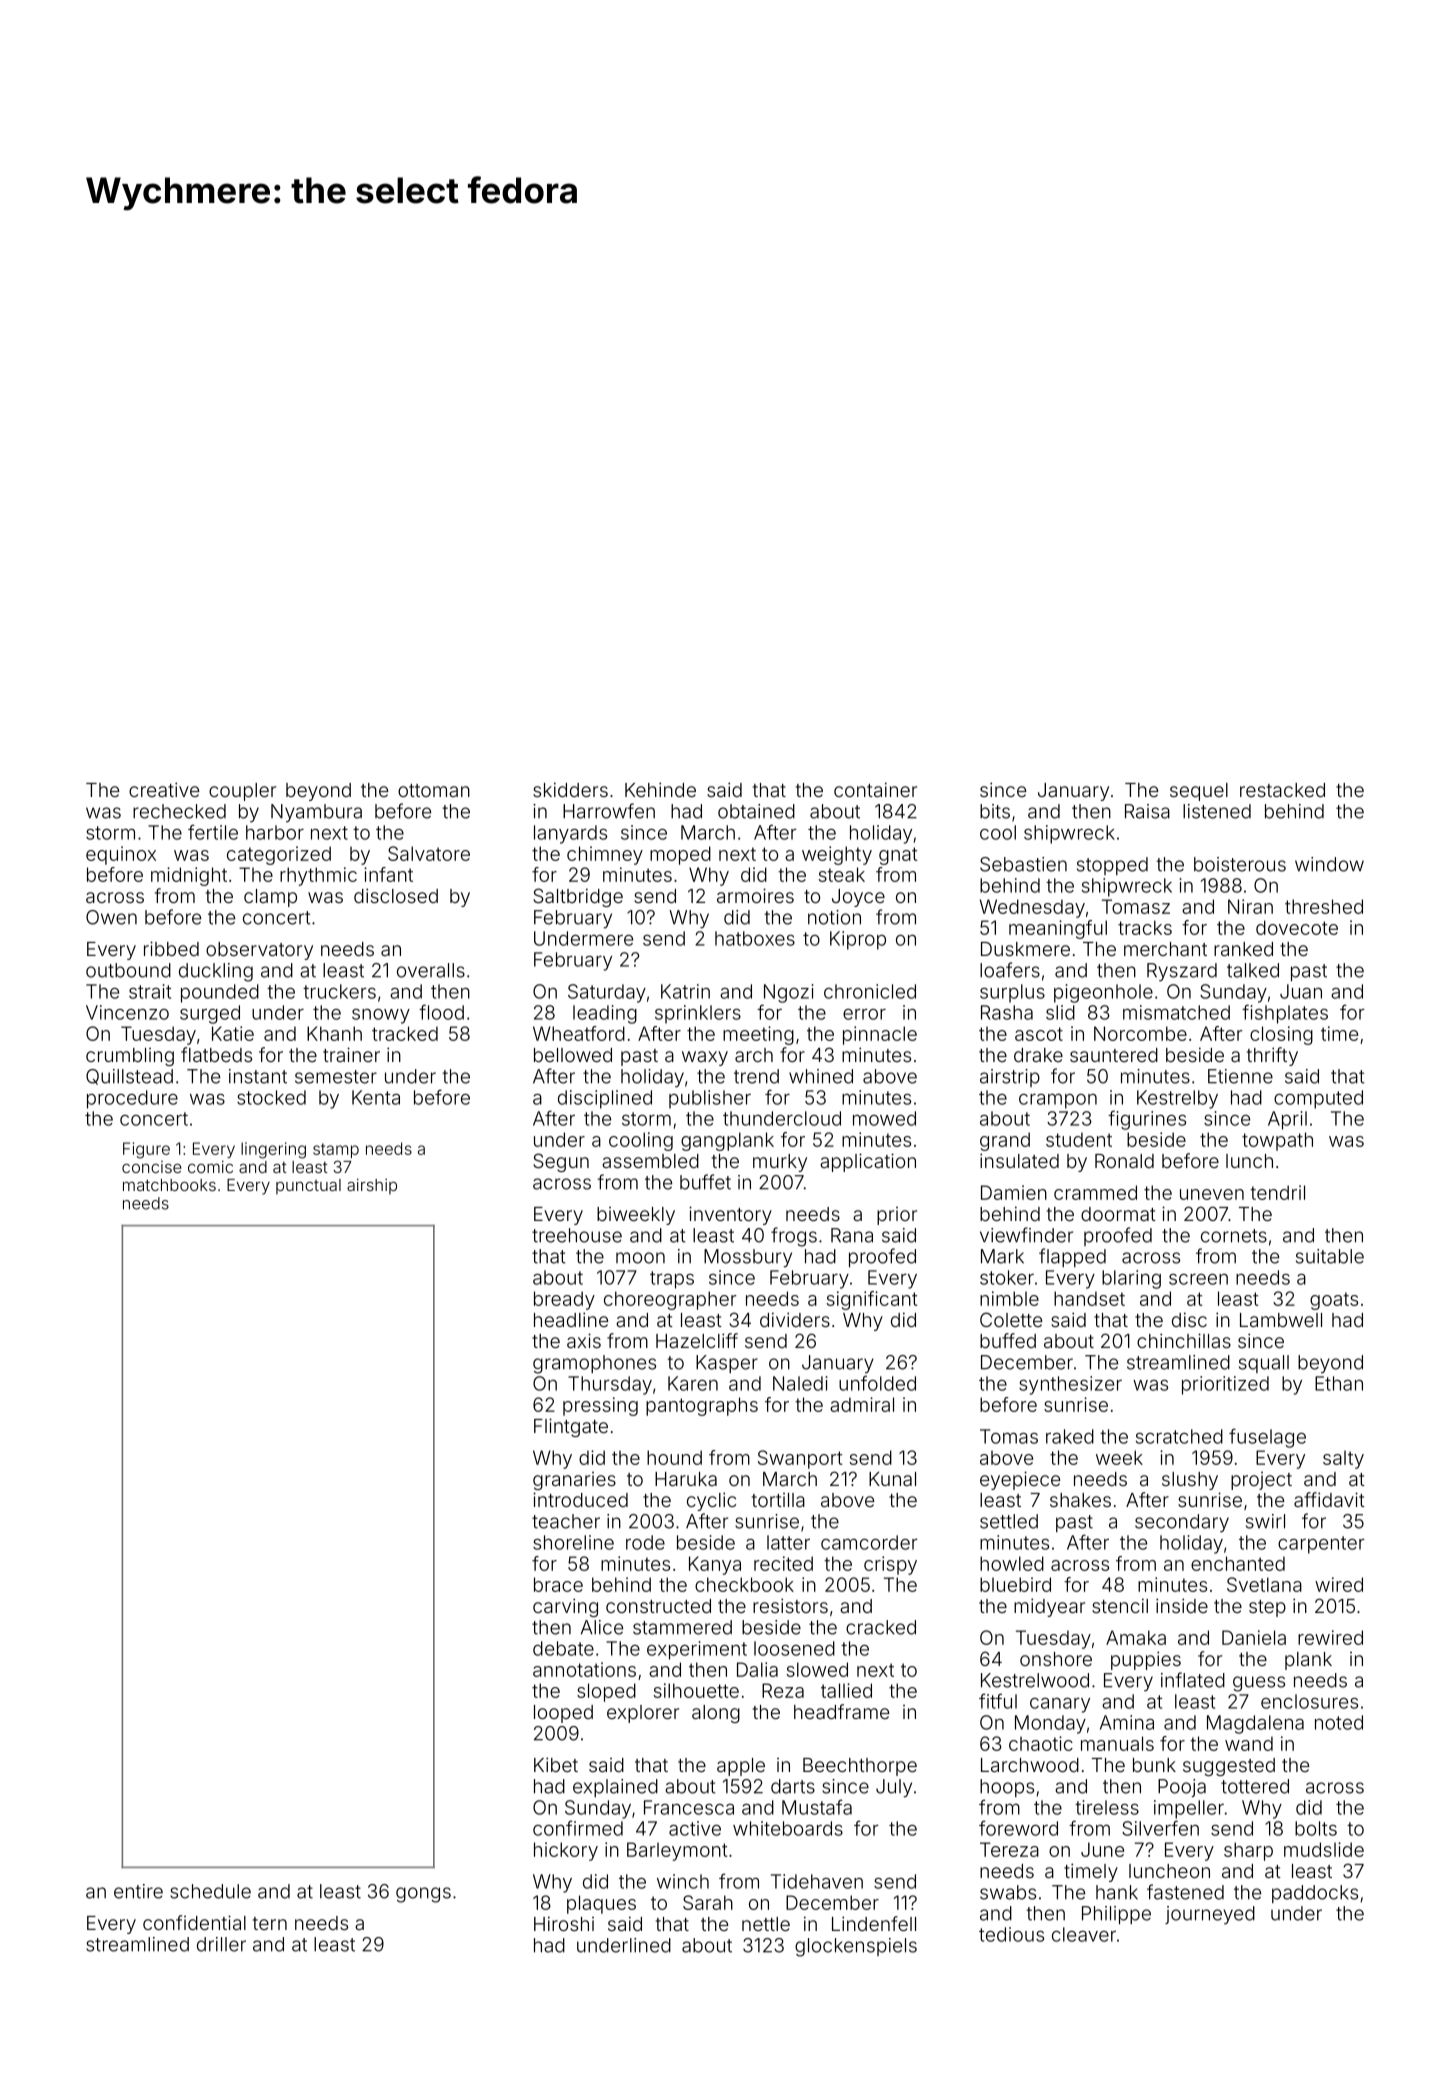  Describe the element at coordinates (573, 1542) in the screenshot. I see `shoreline` at that location.
